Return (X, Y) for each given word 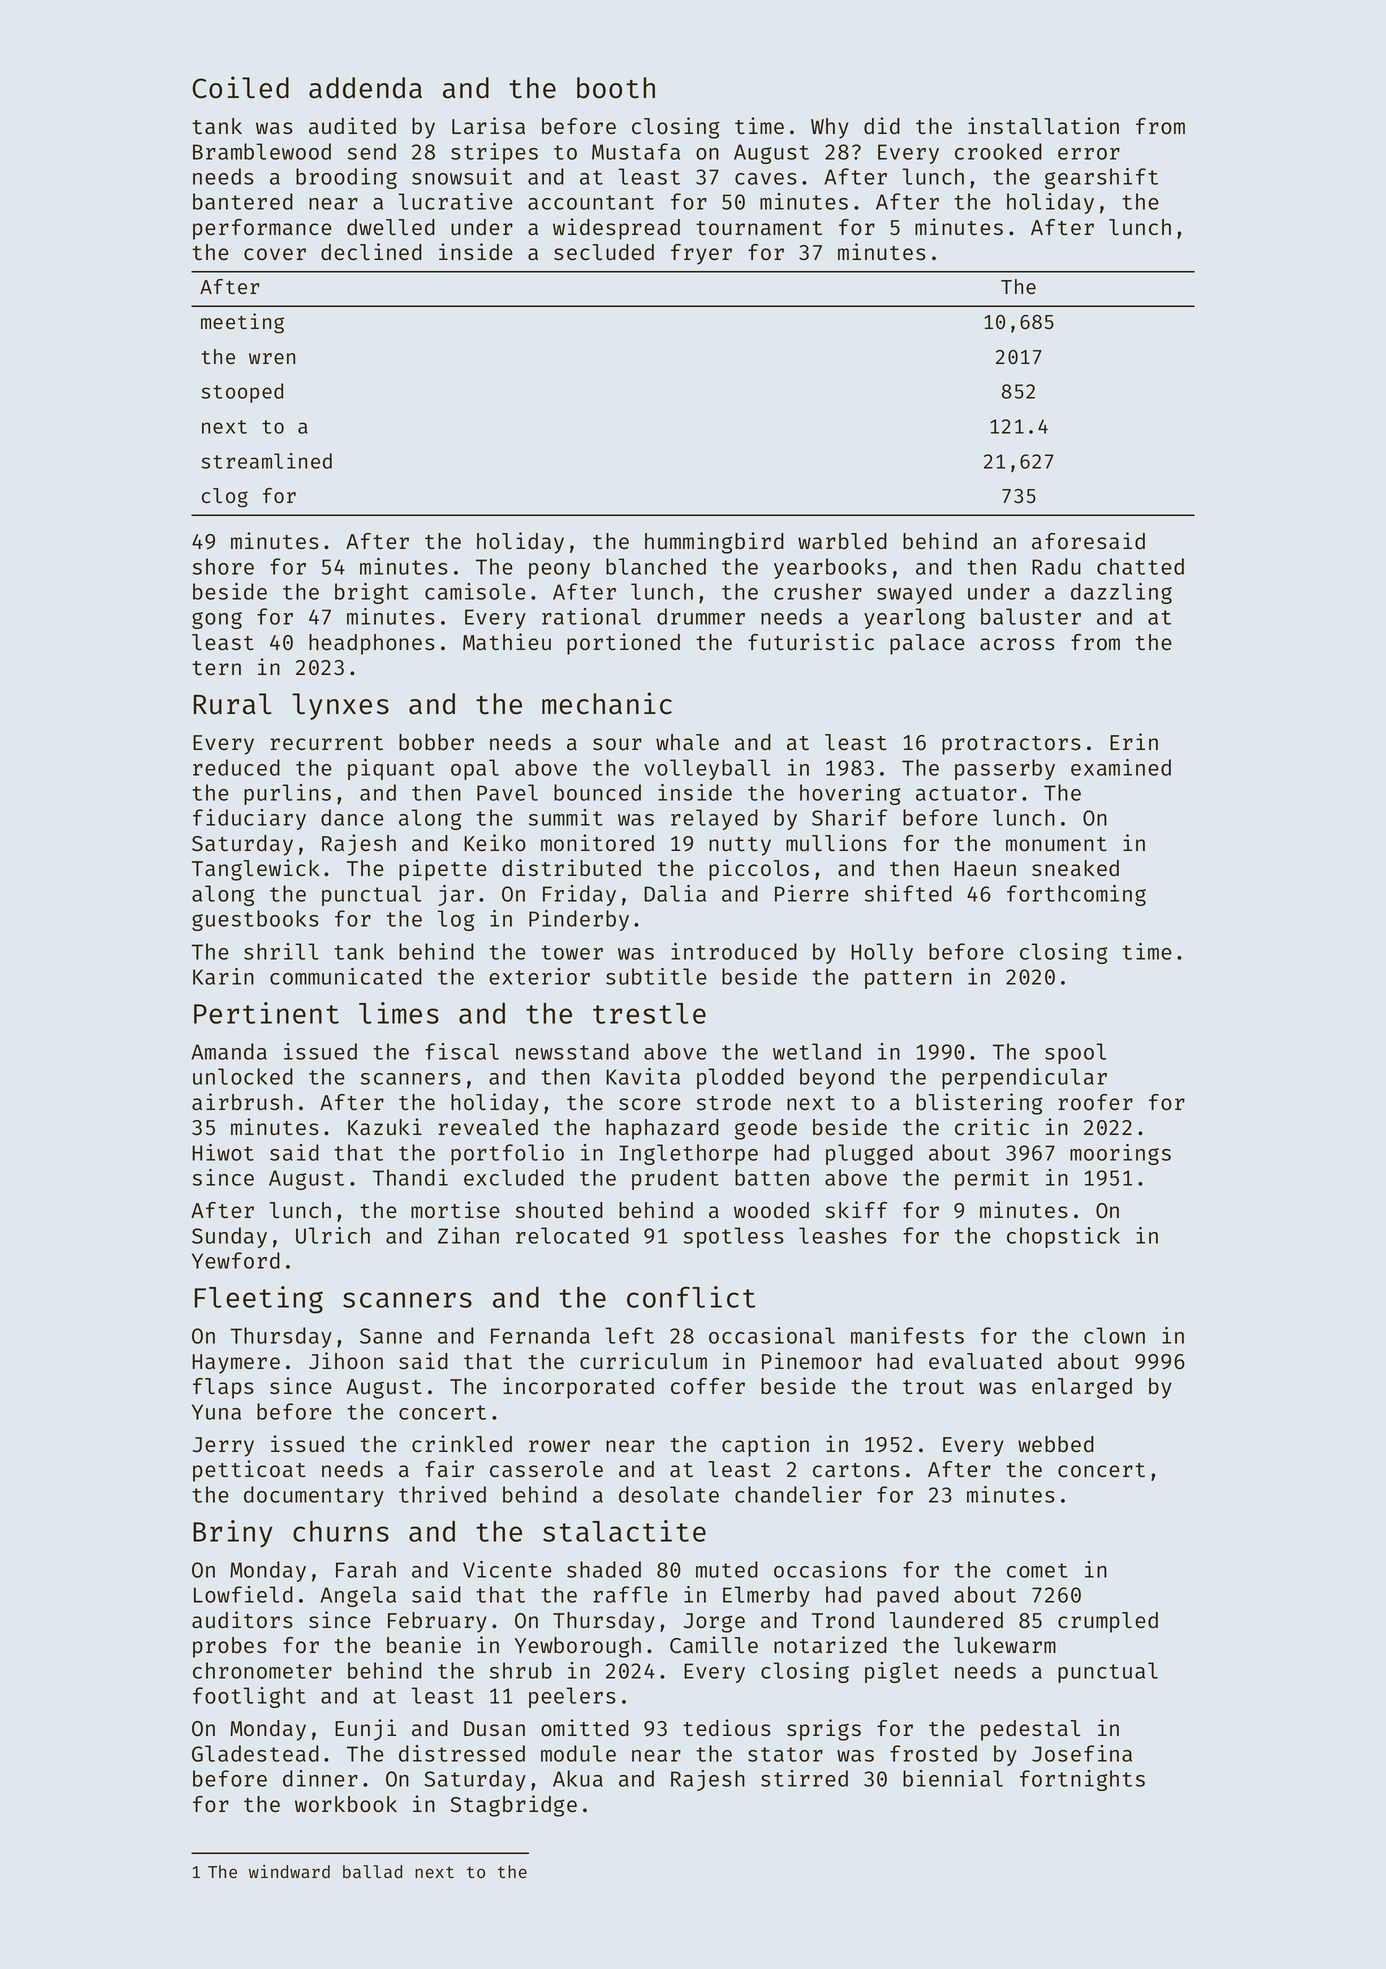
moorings (1120, 1154)
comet (1037, 1570)
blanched (656, 566)
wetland (817, 1051)
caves (766, 179)
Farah (366, 1569)
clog (225, 498)
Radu (1056, 566)
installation (1043, 126)
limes (399, 1013)
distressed (462, 1753)
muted (727, 1569)
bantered (243, 201)
